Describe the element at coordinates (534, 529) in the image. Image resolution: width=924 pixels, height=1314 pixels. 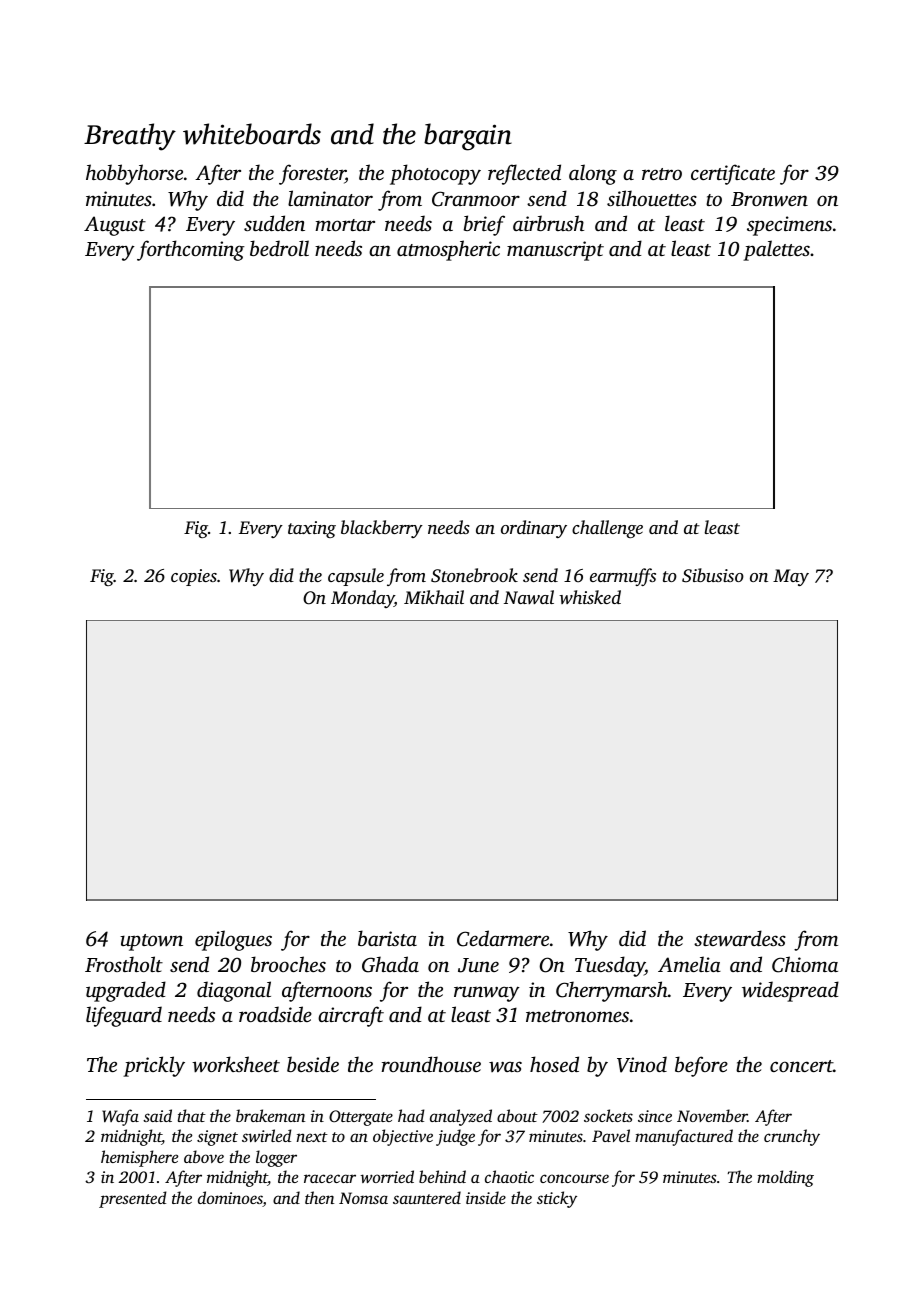
I see `ordinary` at that location.
